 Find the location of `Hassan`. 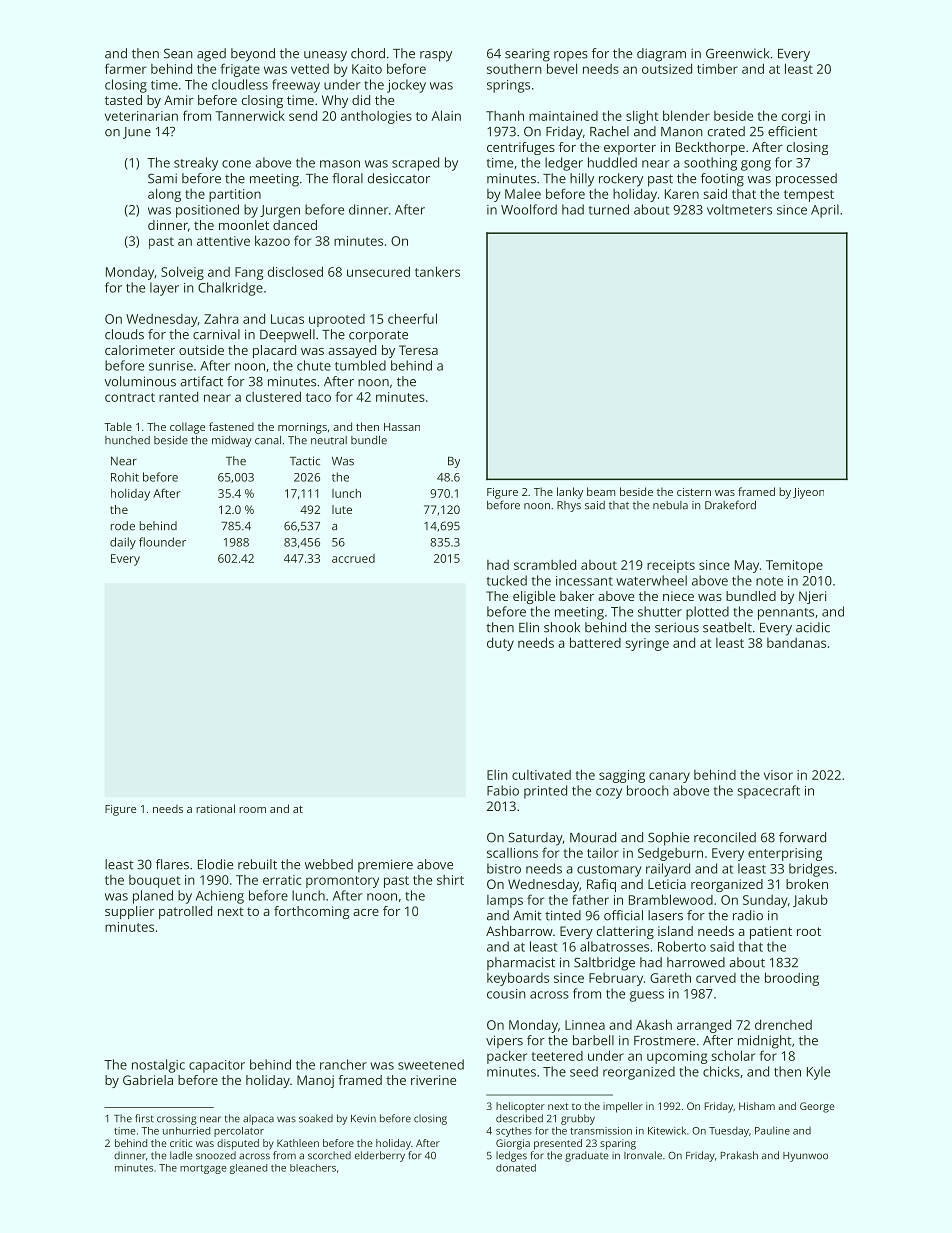

Hassan is located at coordinates (402, 427).
